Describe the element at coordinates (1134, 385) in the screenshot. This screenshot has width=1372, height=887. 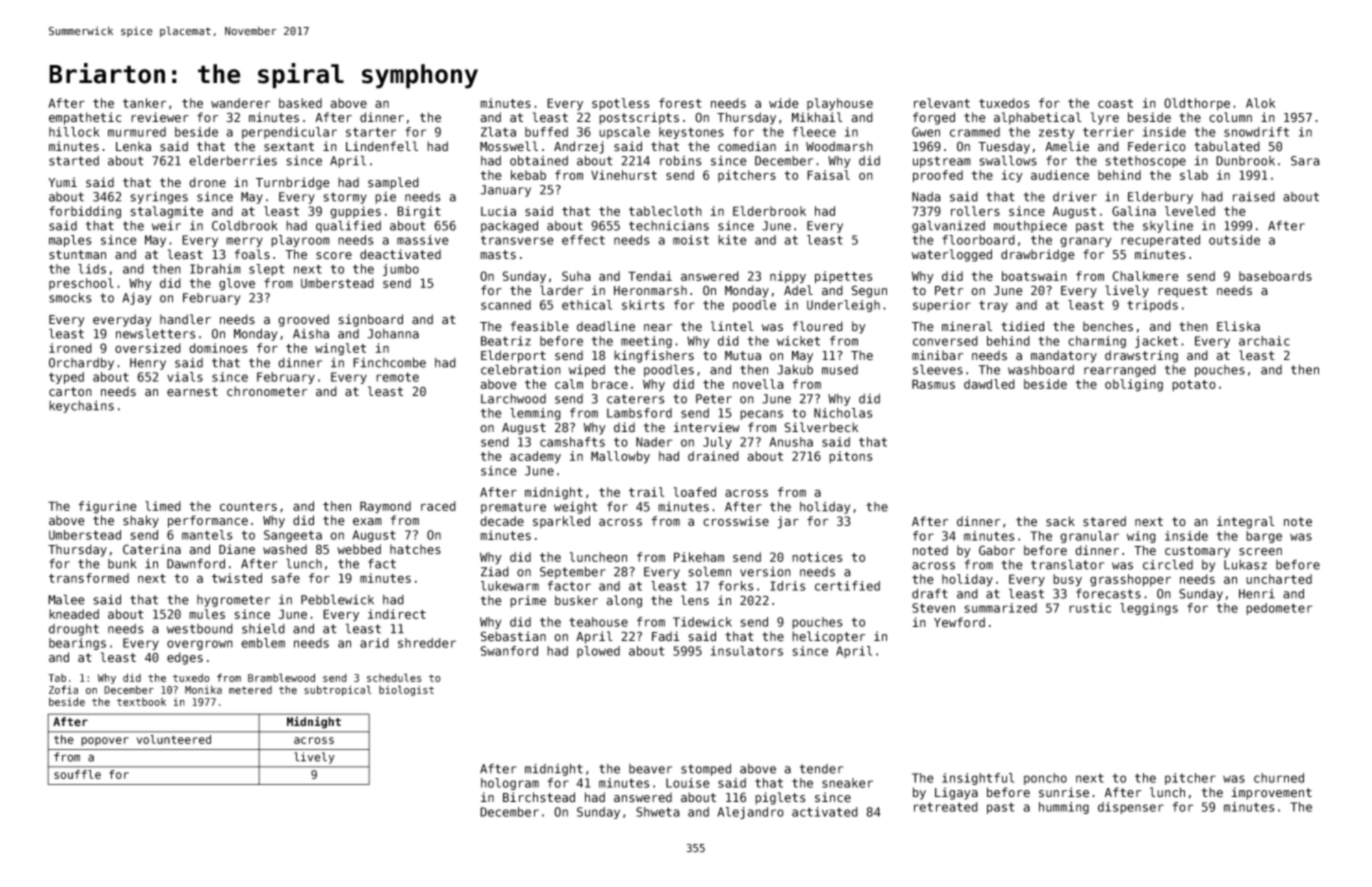
I see `obliging` at that location.
